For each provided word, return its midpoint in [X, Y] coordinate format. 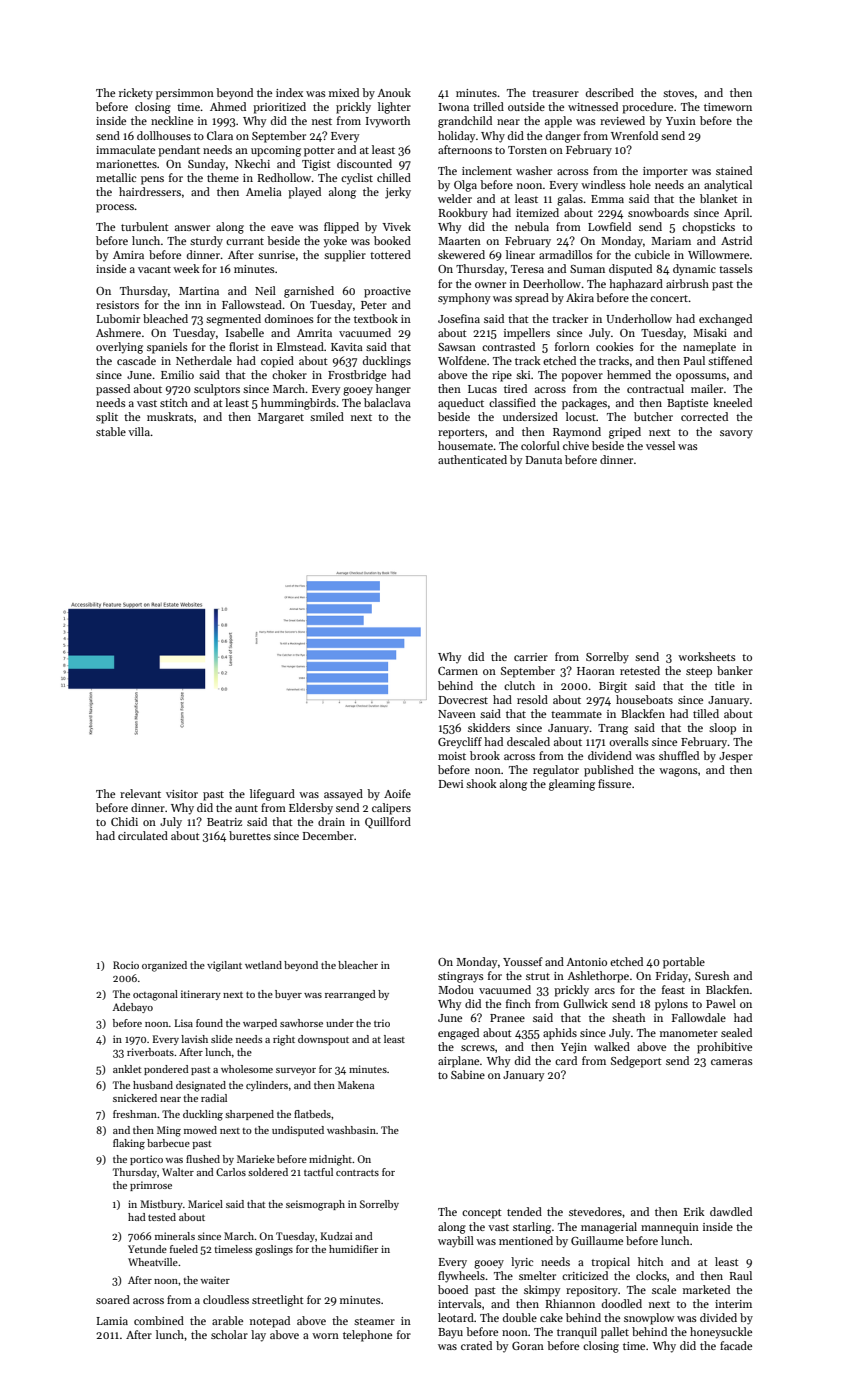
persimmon [185, 94]
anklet [127, 1069]
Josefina [459, 318]
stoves [678, 93]
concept [482, 1214]
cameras [732, 1062]
